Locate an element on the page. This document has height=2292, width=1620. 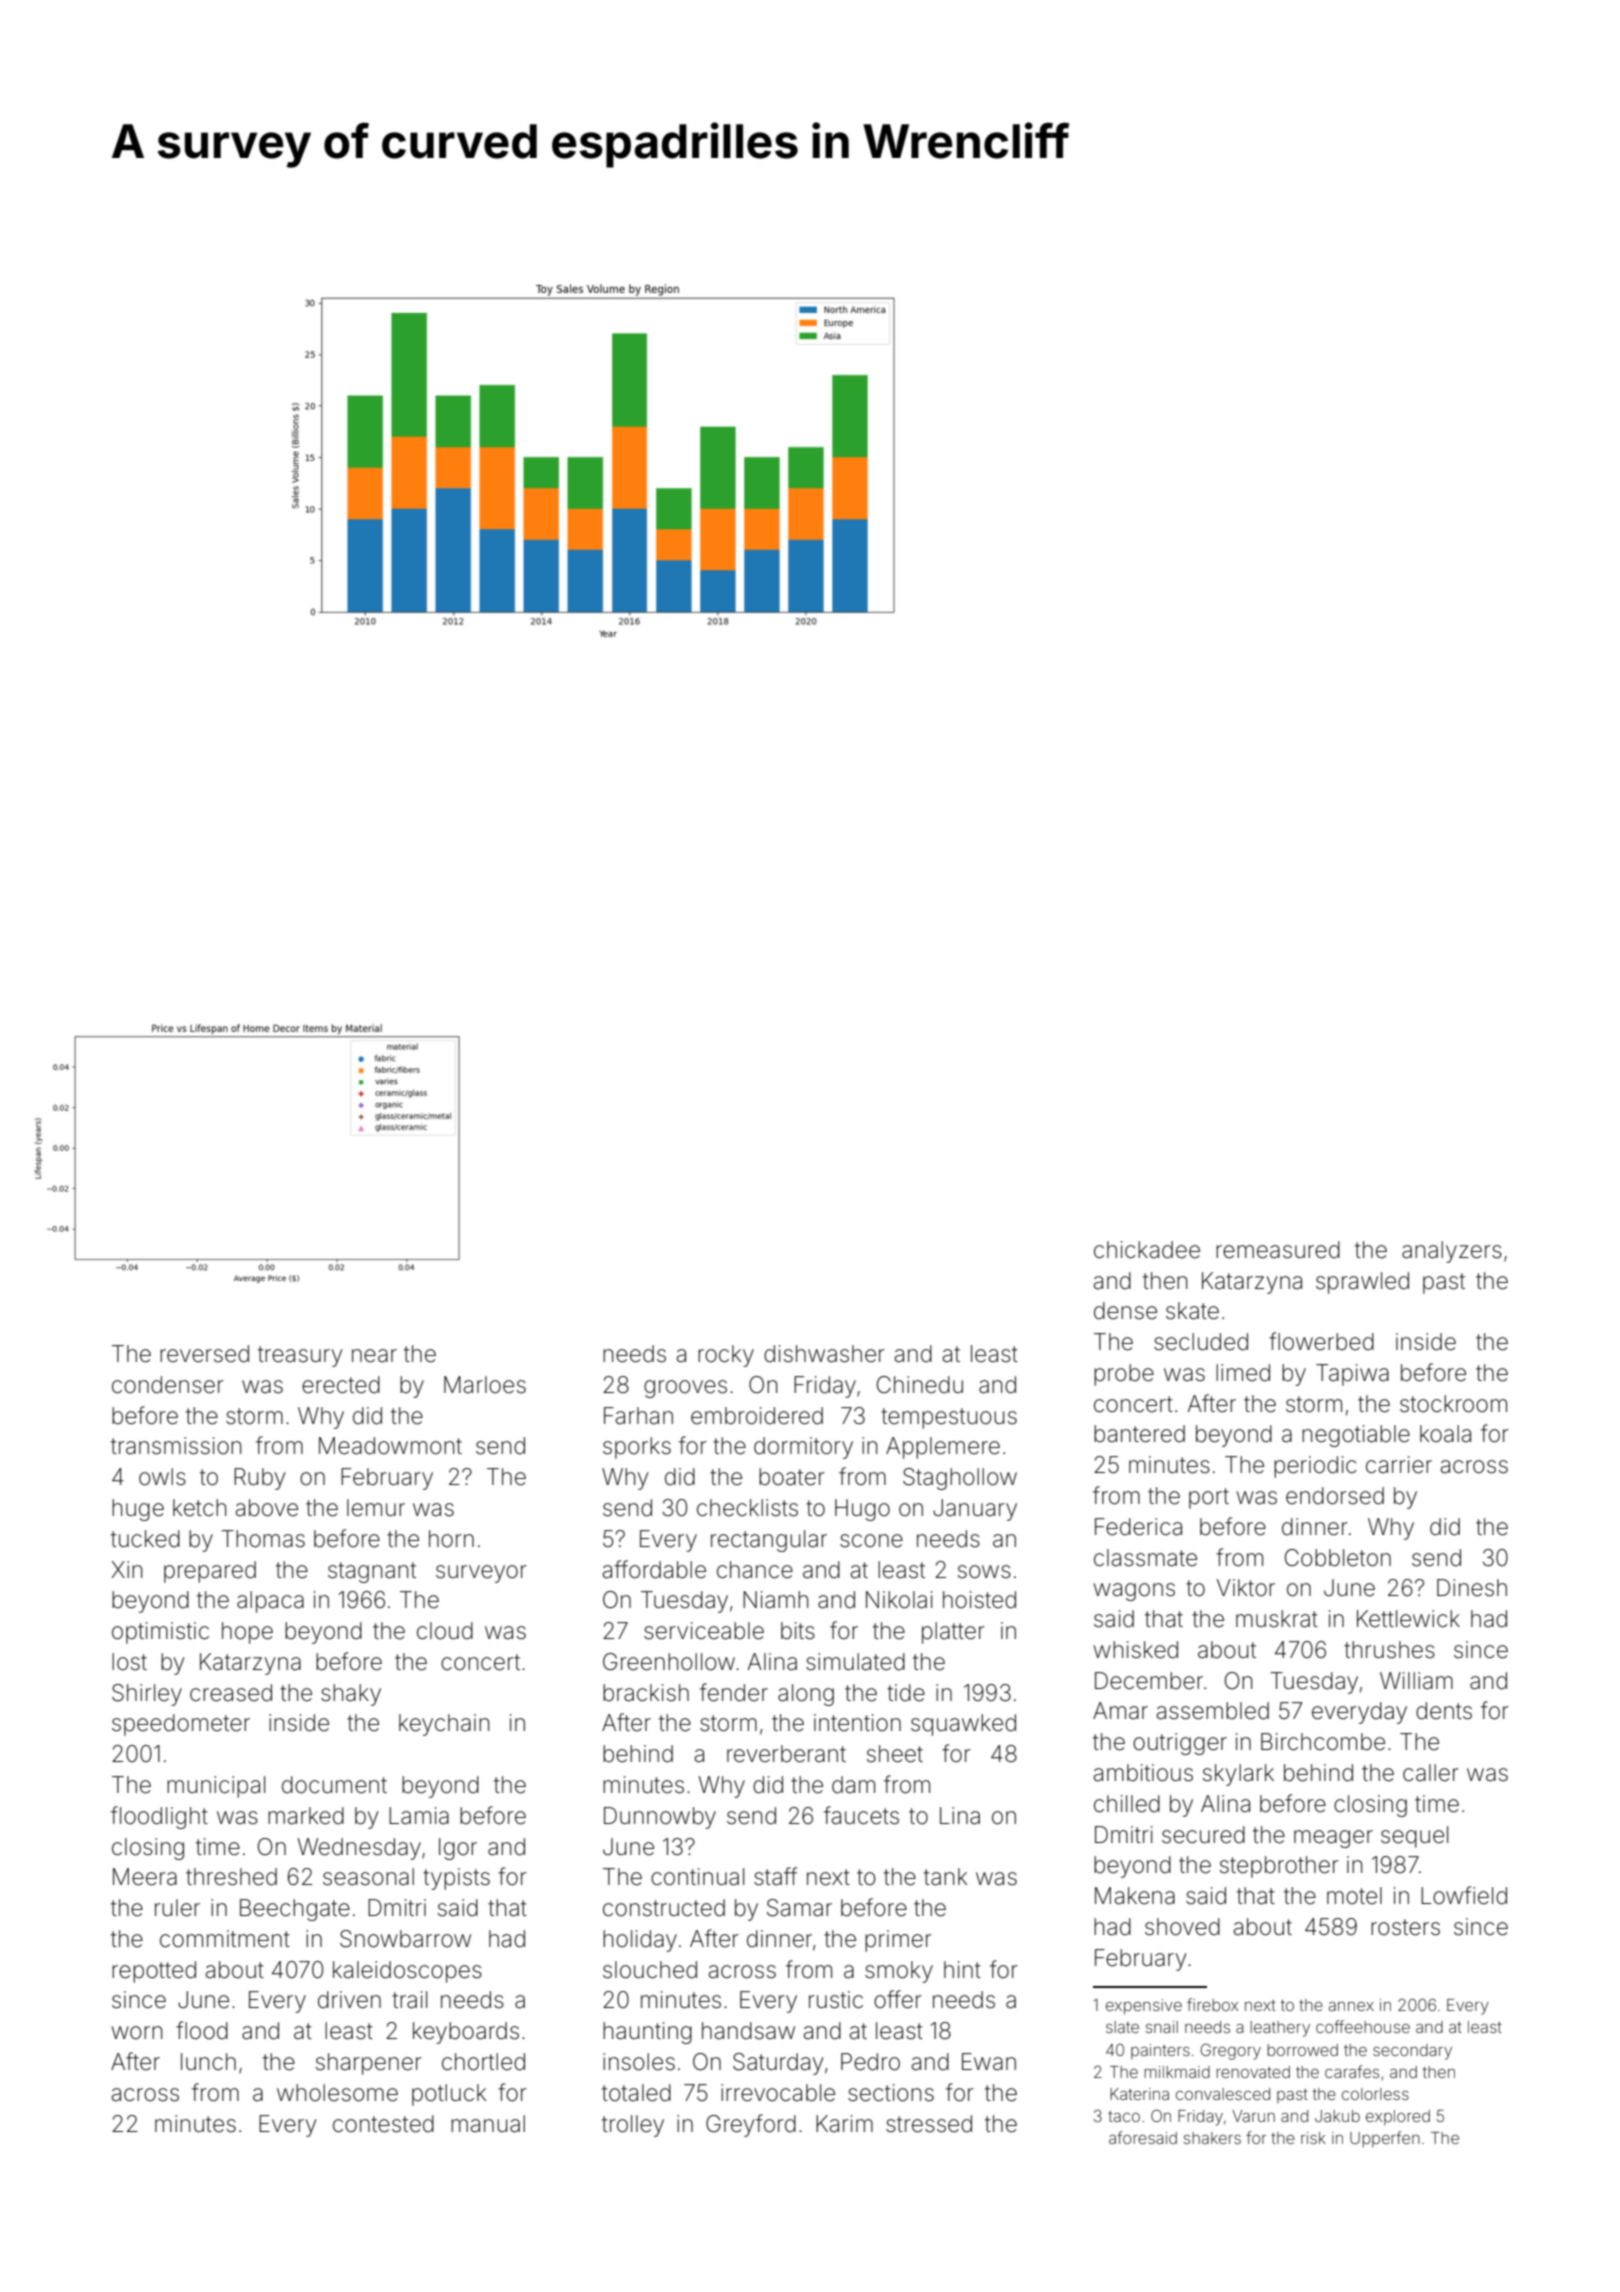
Marloes is located at coordinates (485, 1385).
